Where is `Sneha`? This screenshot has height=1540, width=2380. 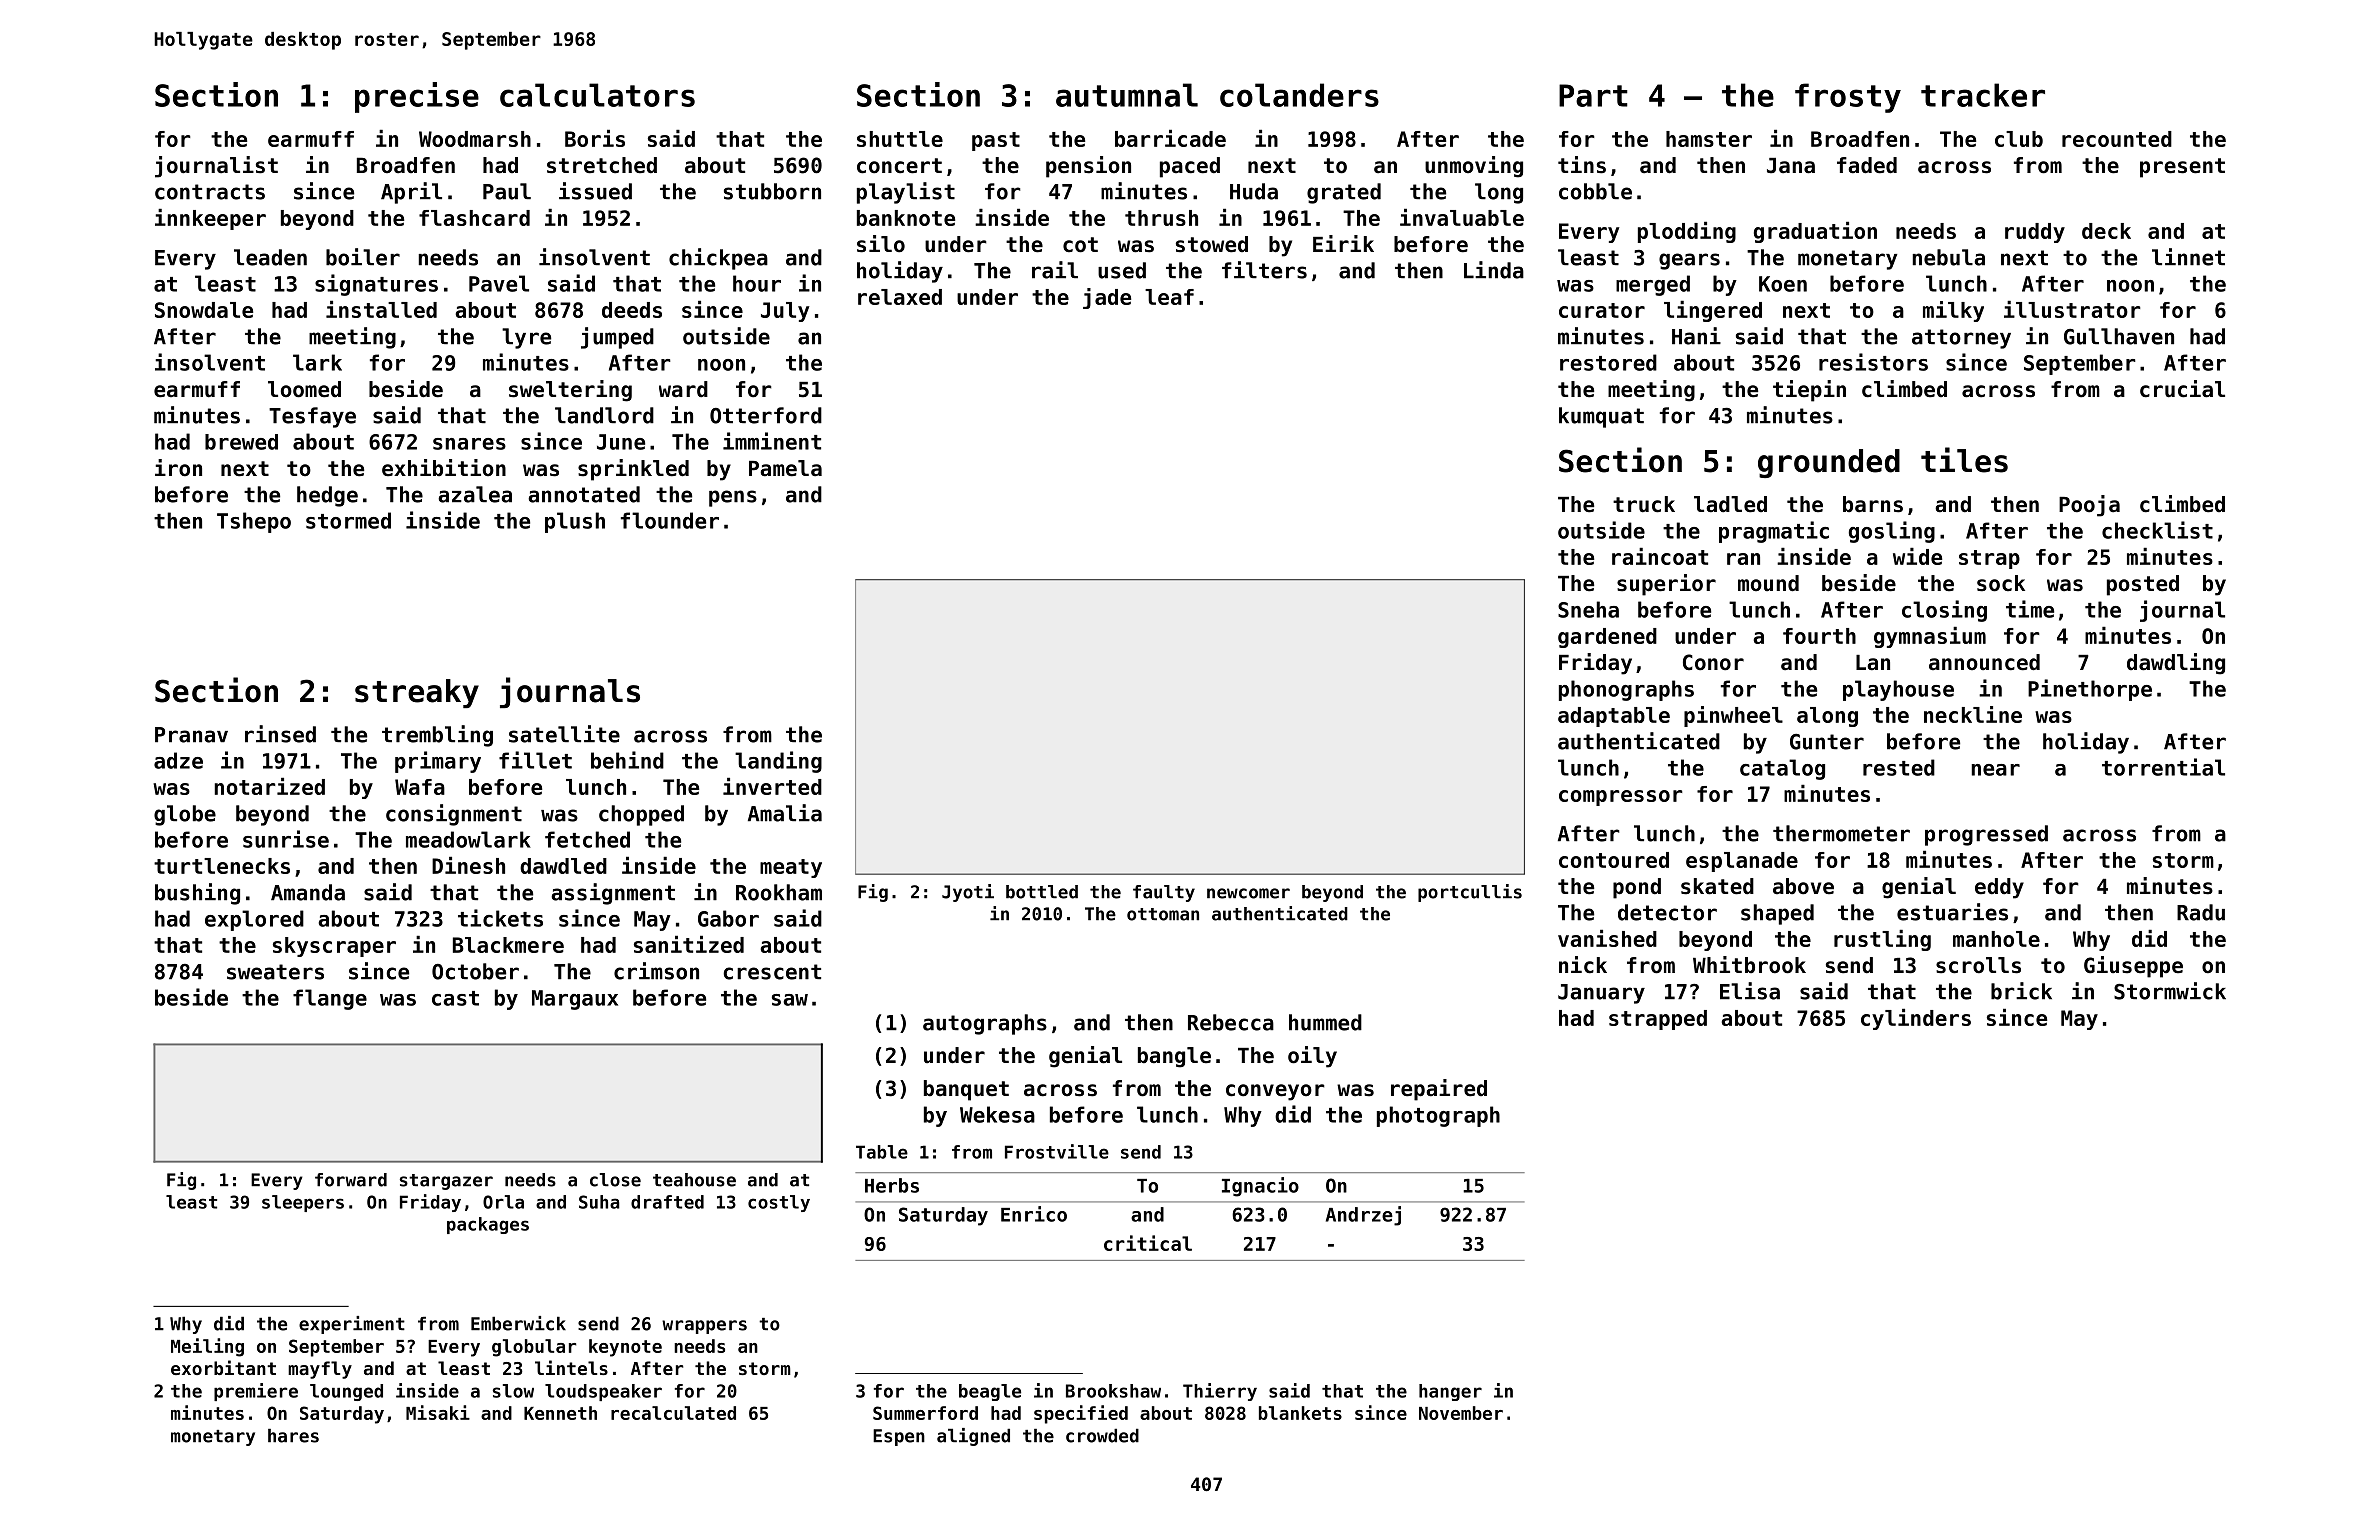
Sneha is located at coordinates (1588, 609).
